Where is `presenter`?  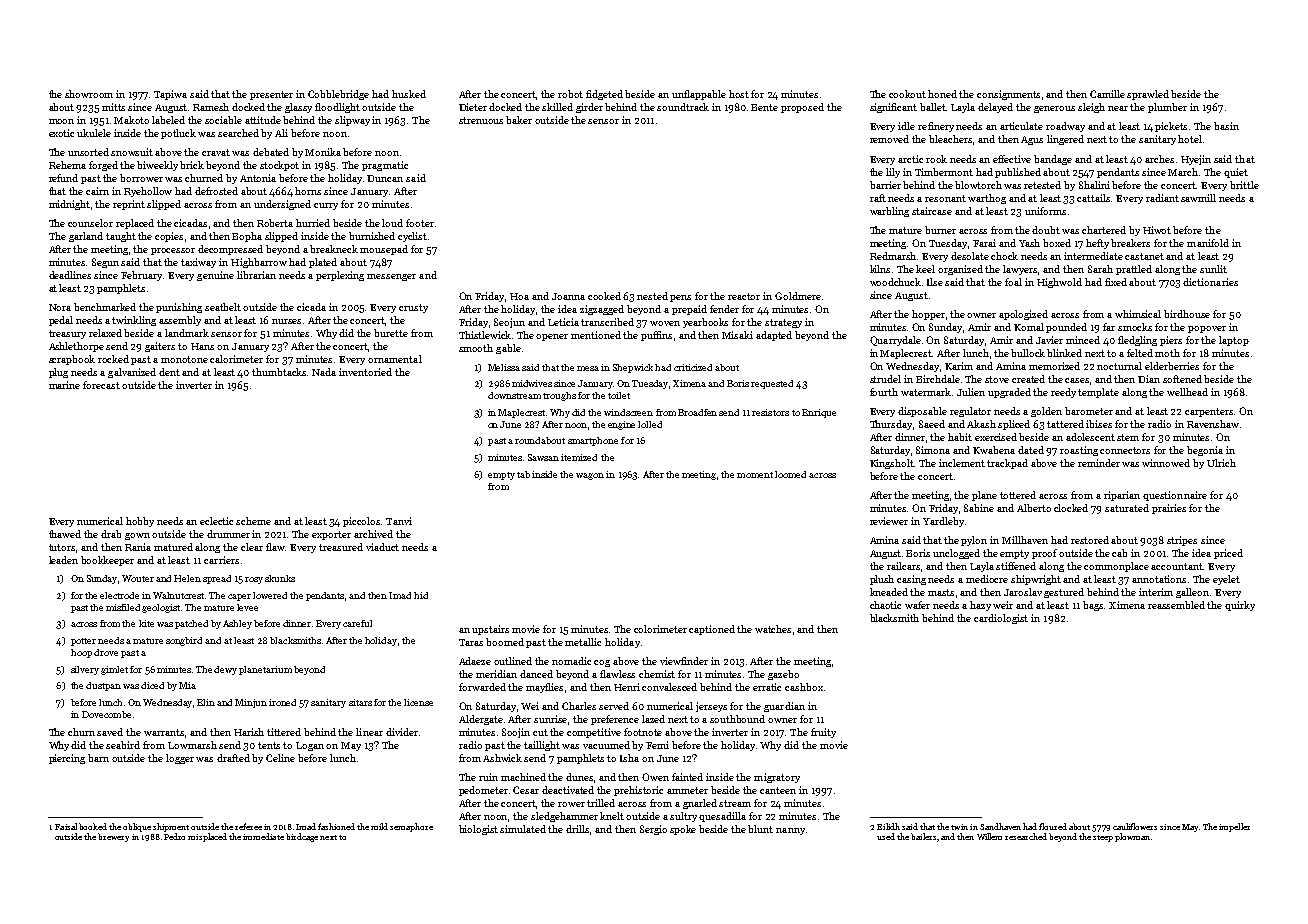 presenter is located at coordinates (271, 95).
